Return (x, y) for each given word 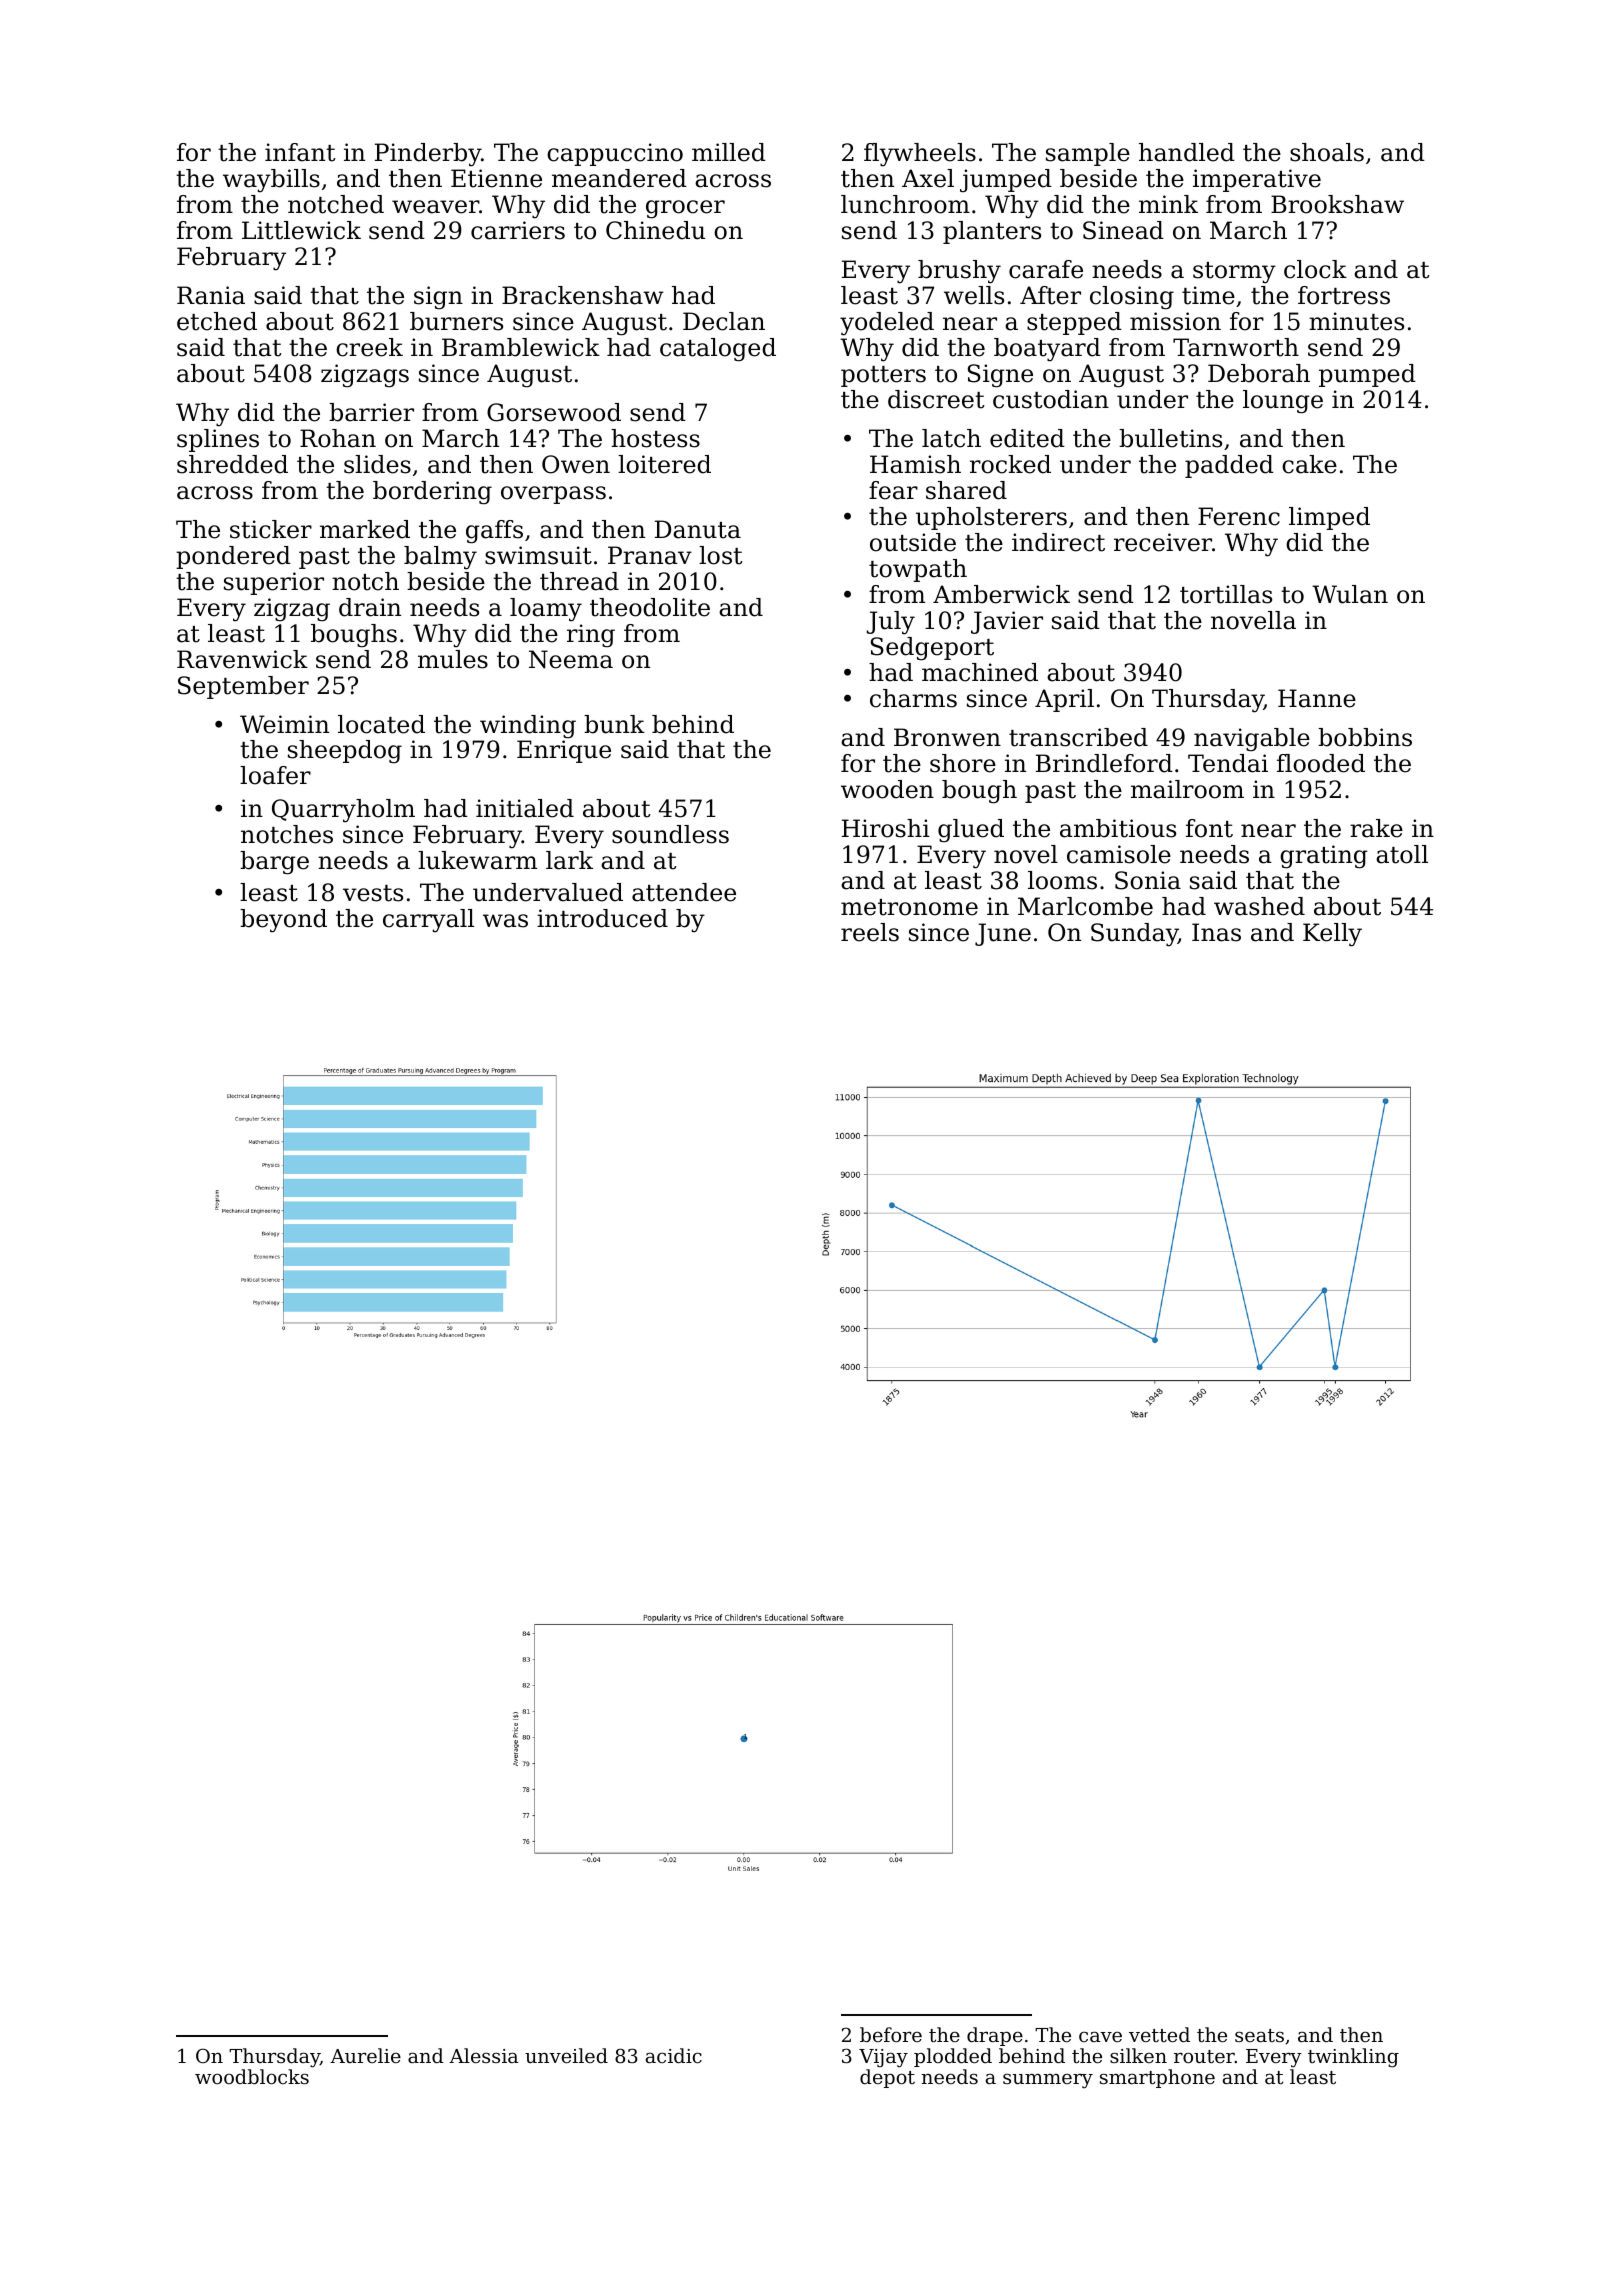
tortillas (1226, 594)
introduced (602, 918)
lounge (1283, 402)
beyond (283, 921)
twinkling (1353, 2058)
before (891, 2034)
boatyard (1047, 350)
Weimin (284, 724)
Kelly (1332, 935)
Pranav (650, 555)
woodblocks (252, 2076)
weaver (435, 207)
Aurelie (365, 2055)
